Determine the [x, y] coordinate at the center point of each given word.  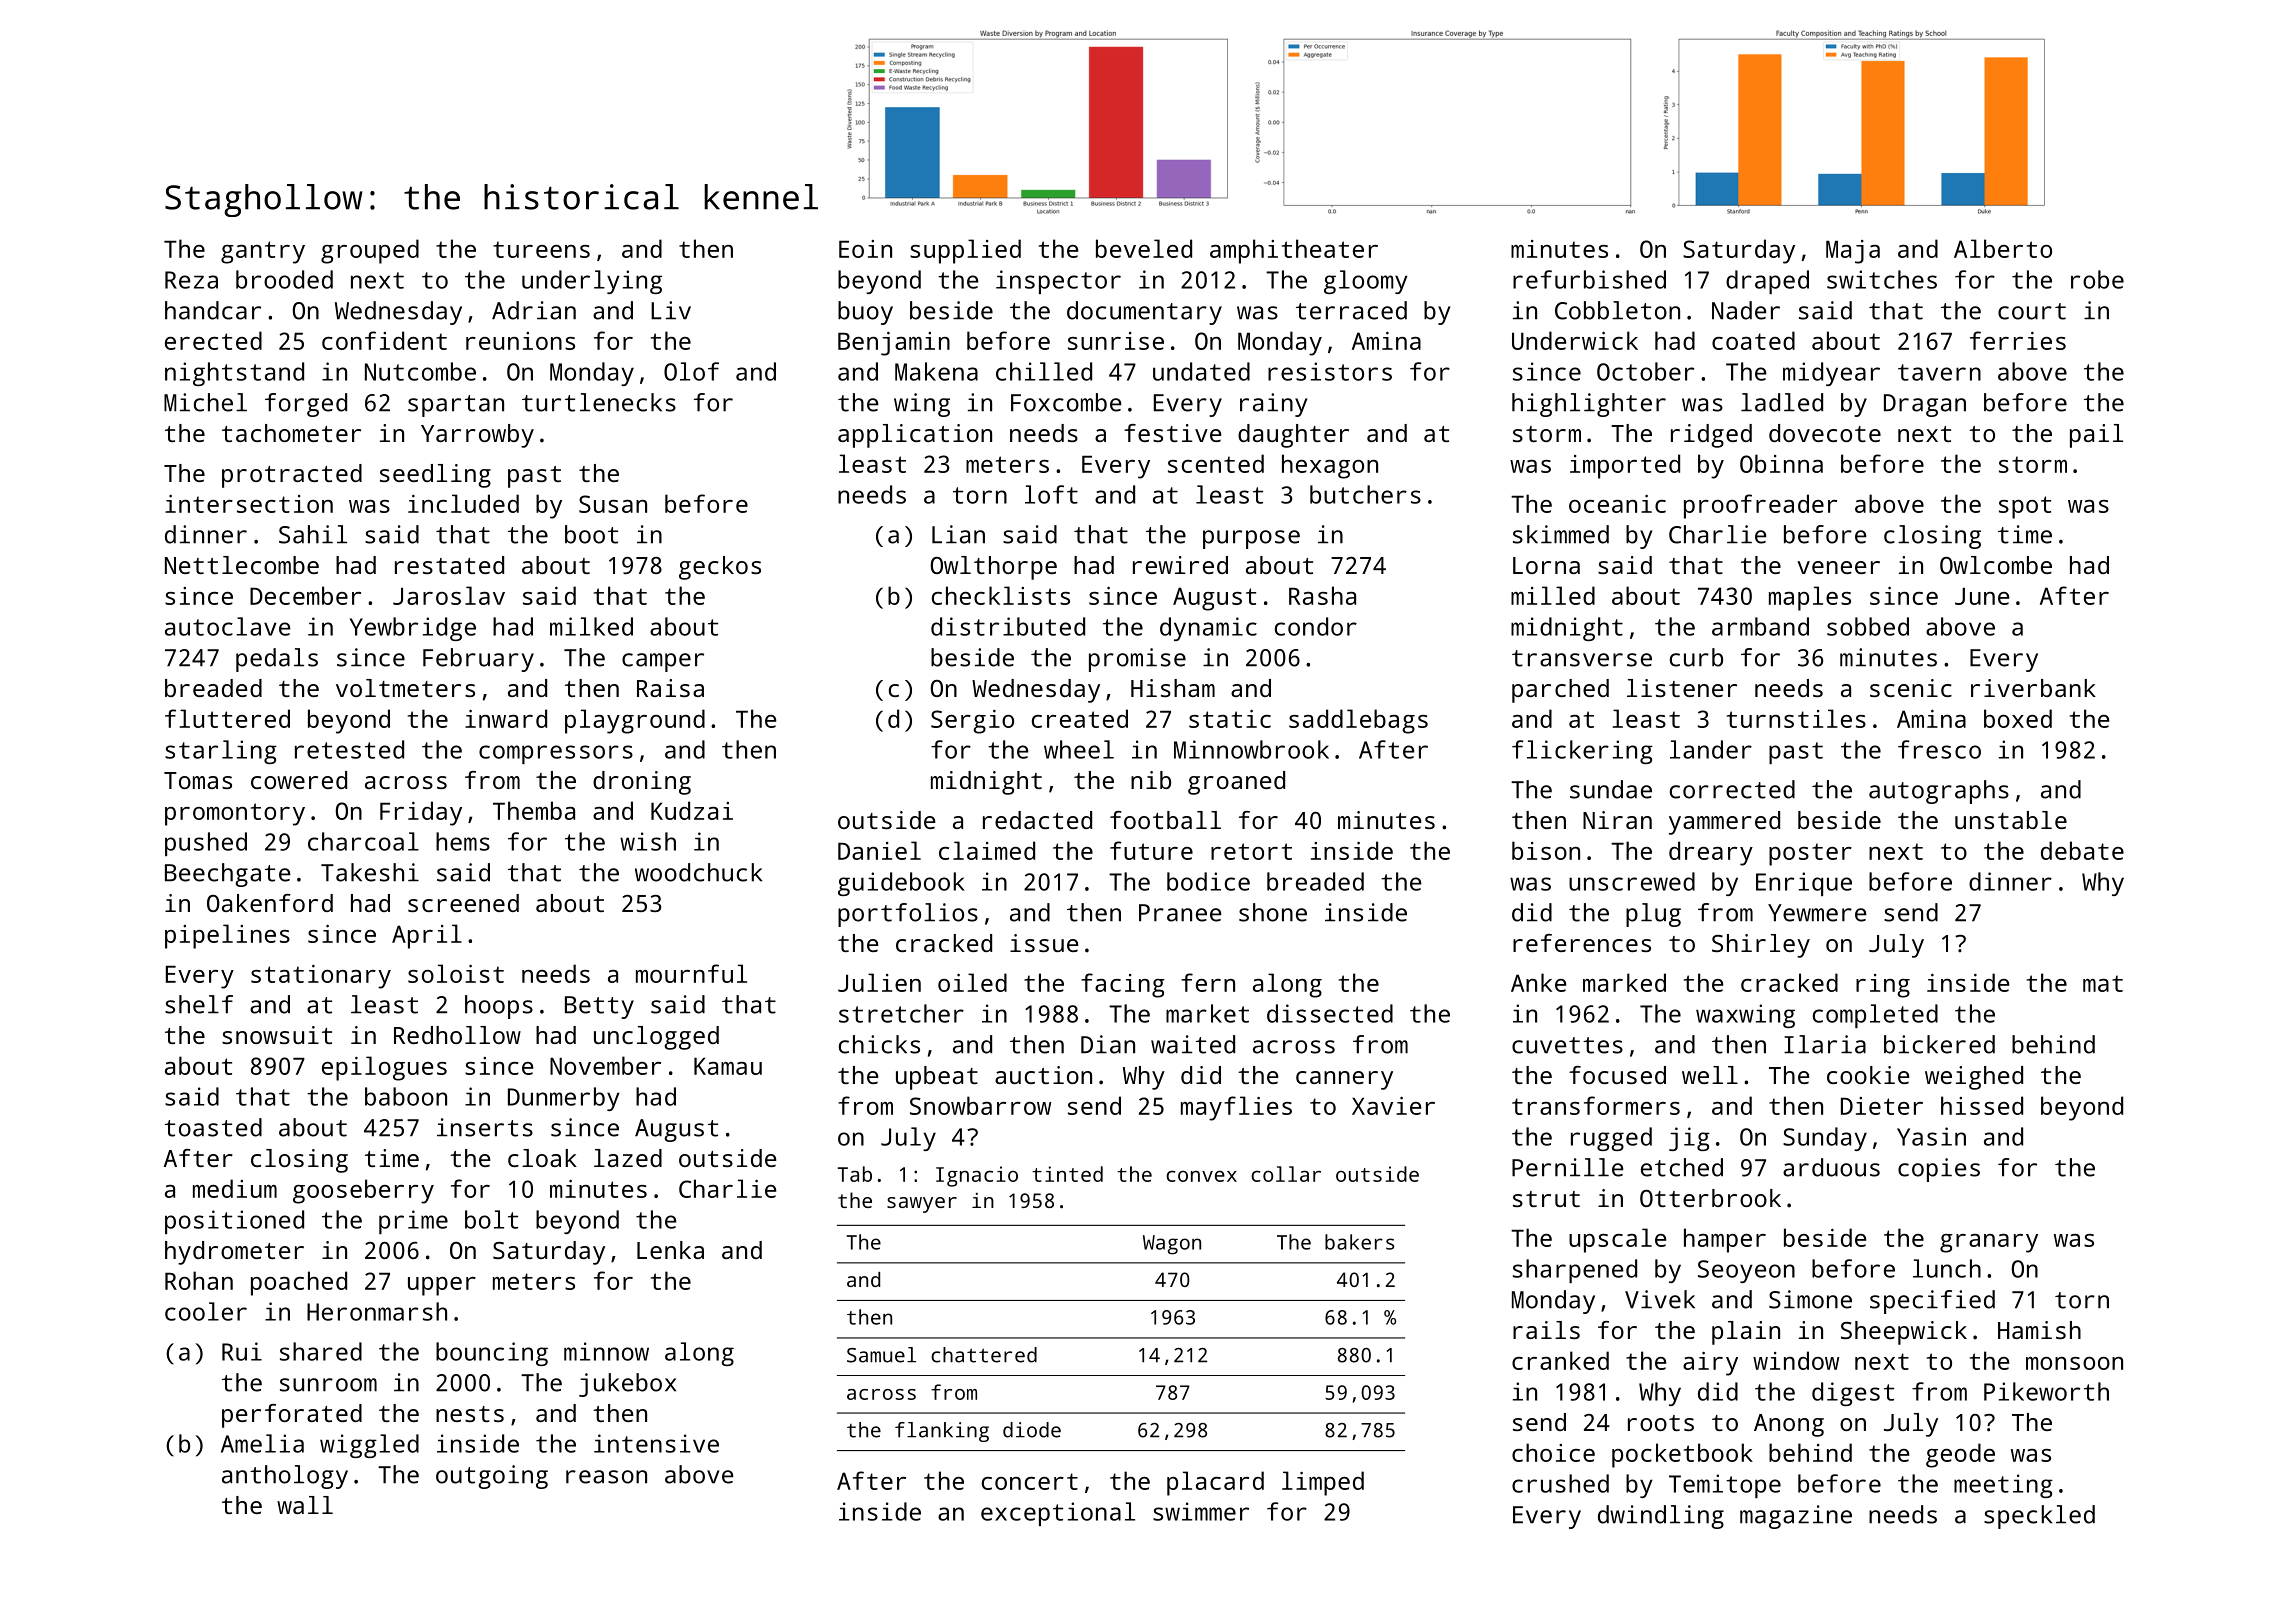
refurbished [1589, 279]
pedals [277, 660]
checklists [1001, 595]
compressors [556, 754]
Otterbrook [1710, 1198]
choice [1553, 1452]
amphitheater [1294, 251]
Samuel [881, 1355]
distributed [1008, 626]
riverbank [2033, 688]
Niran [1617, 820]
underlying [592, 282]
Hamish [2039, 1330]
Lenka [670, 1250]
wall [305, 1505]
